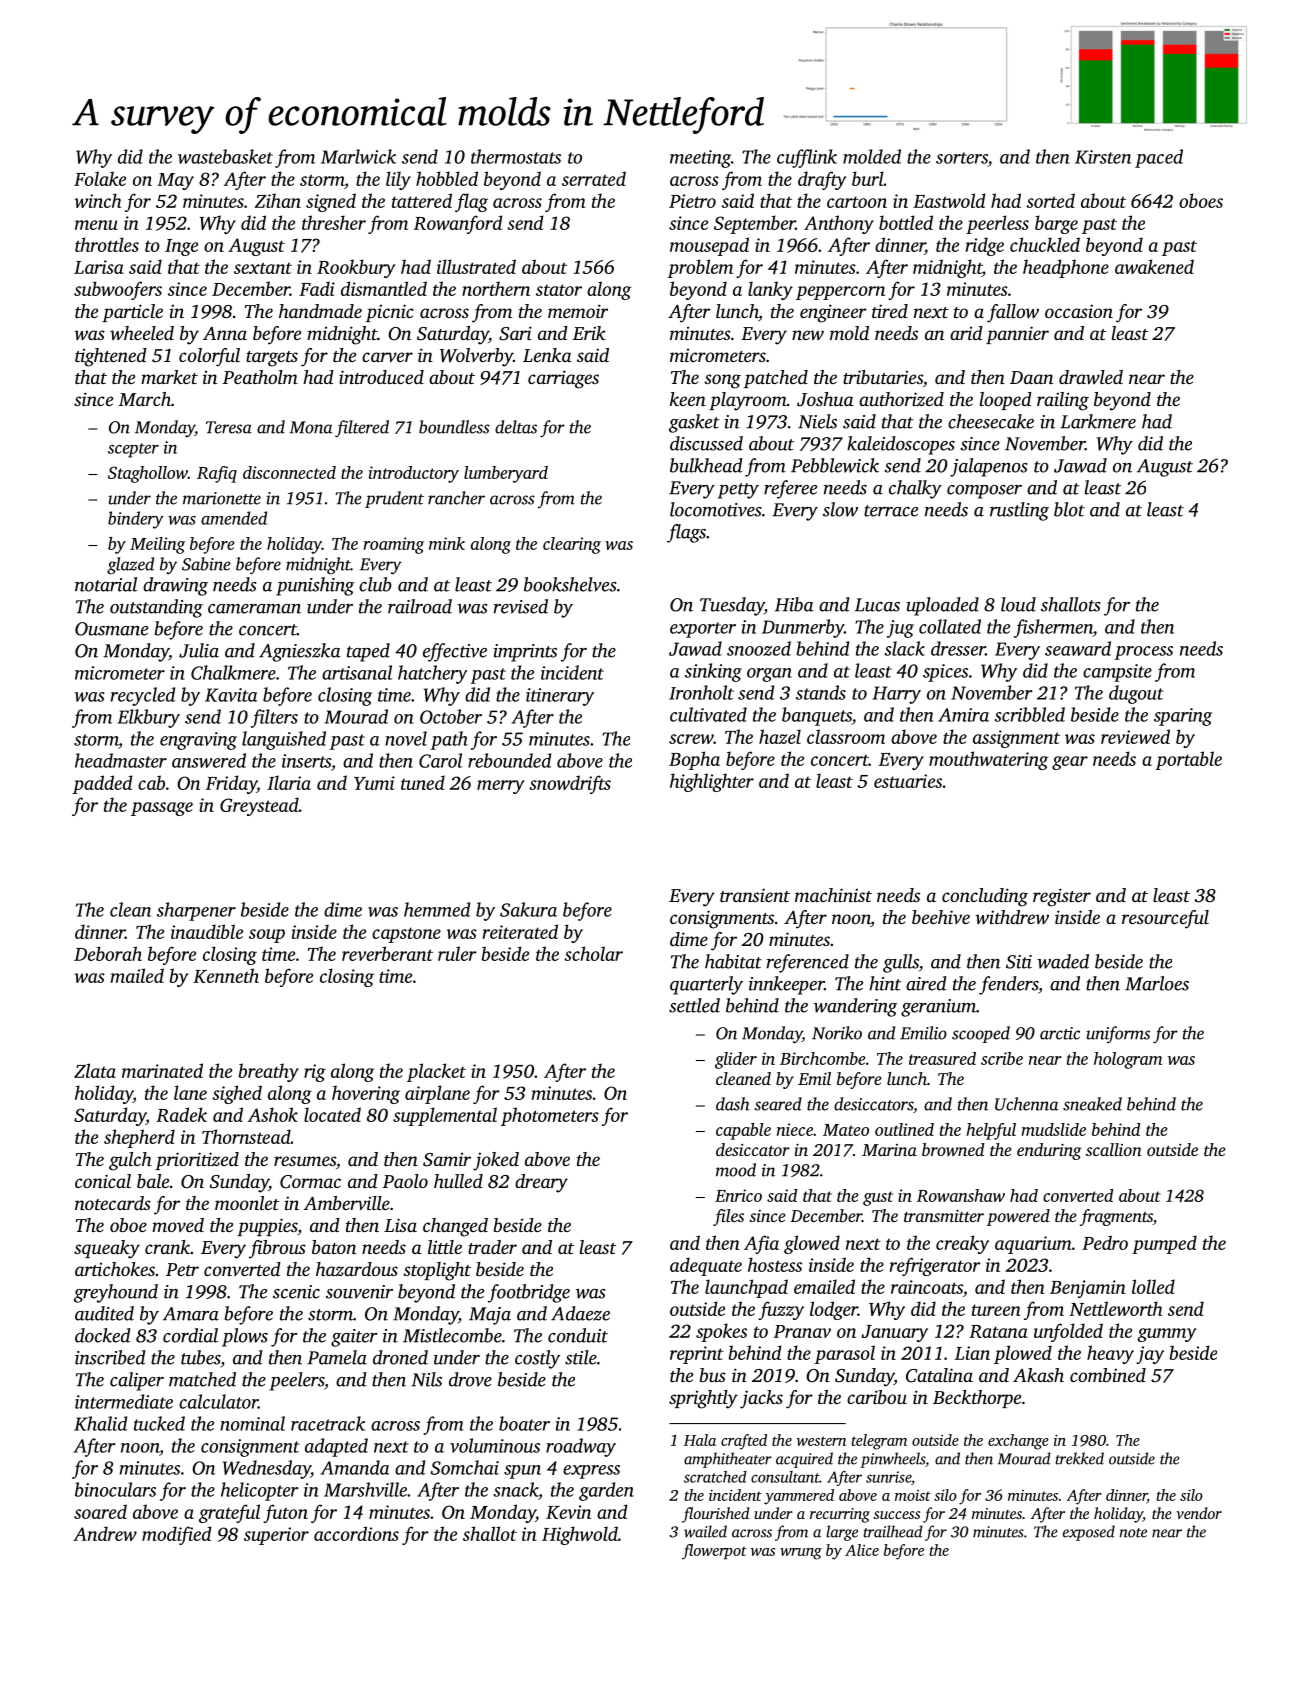  What do you see at coordinates (1006, 401) in the page?
I see `looped` at bounding box center [1006, 401].
